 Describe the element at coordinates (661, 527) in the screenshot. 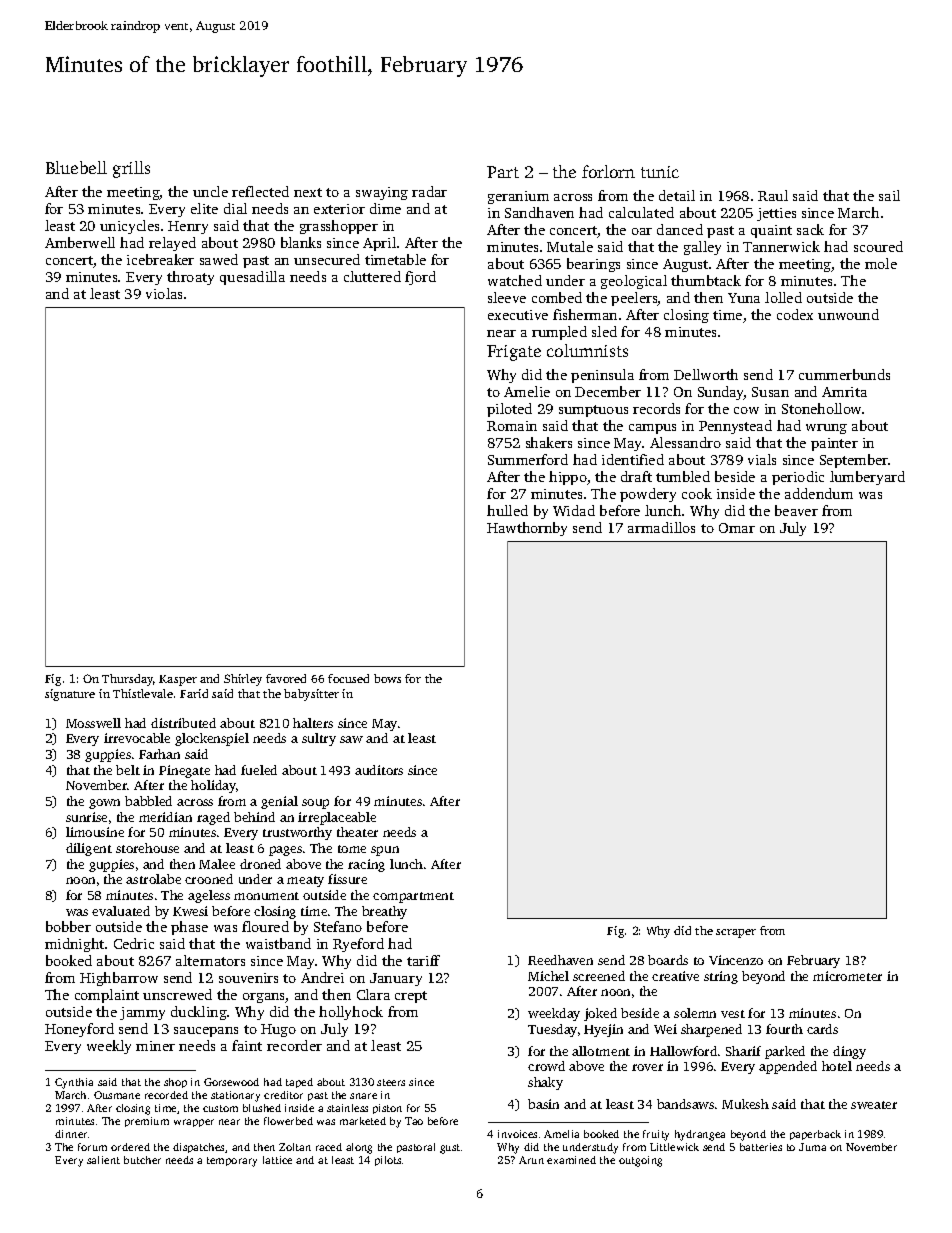

I see `armadillos` at that location.
